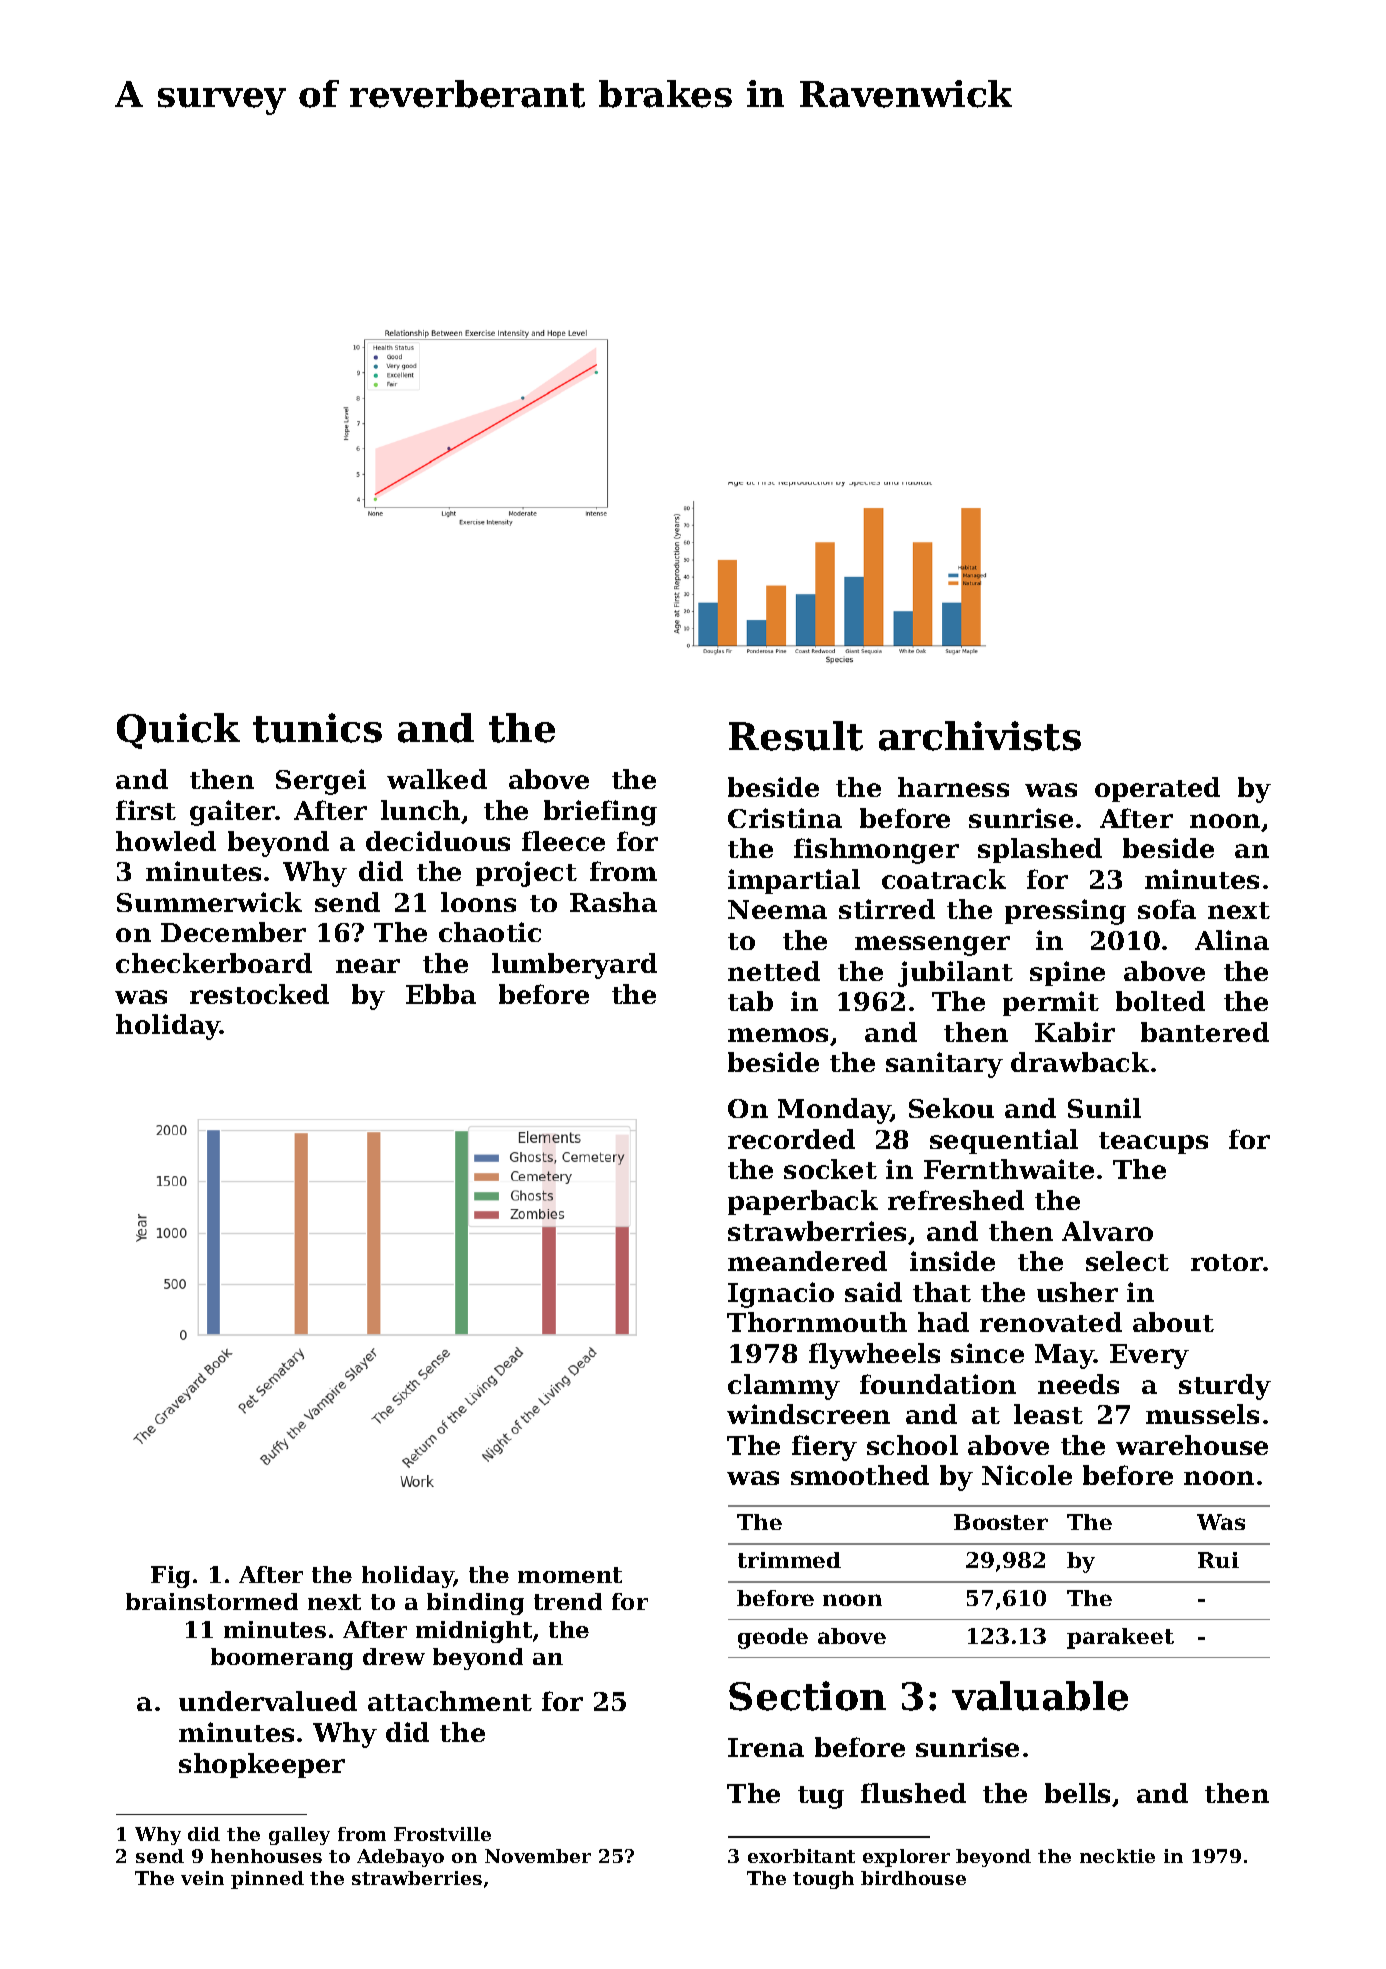  What do you see at coordinates (202, 1878) in the document?
I see `vein` at bounding box center [202, 1878].
